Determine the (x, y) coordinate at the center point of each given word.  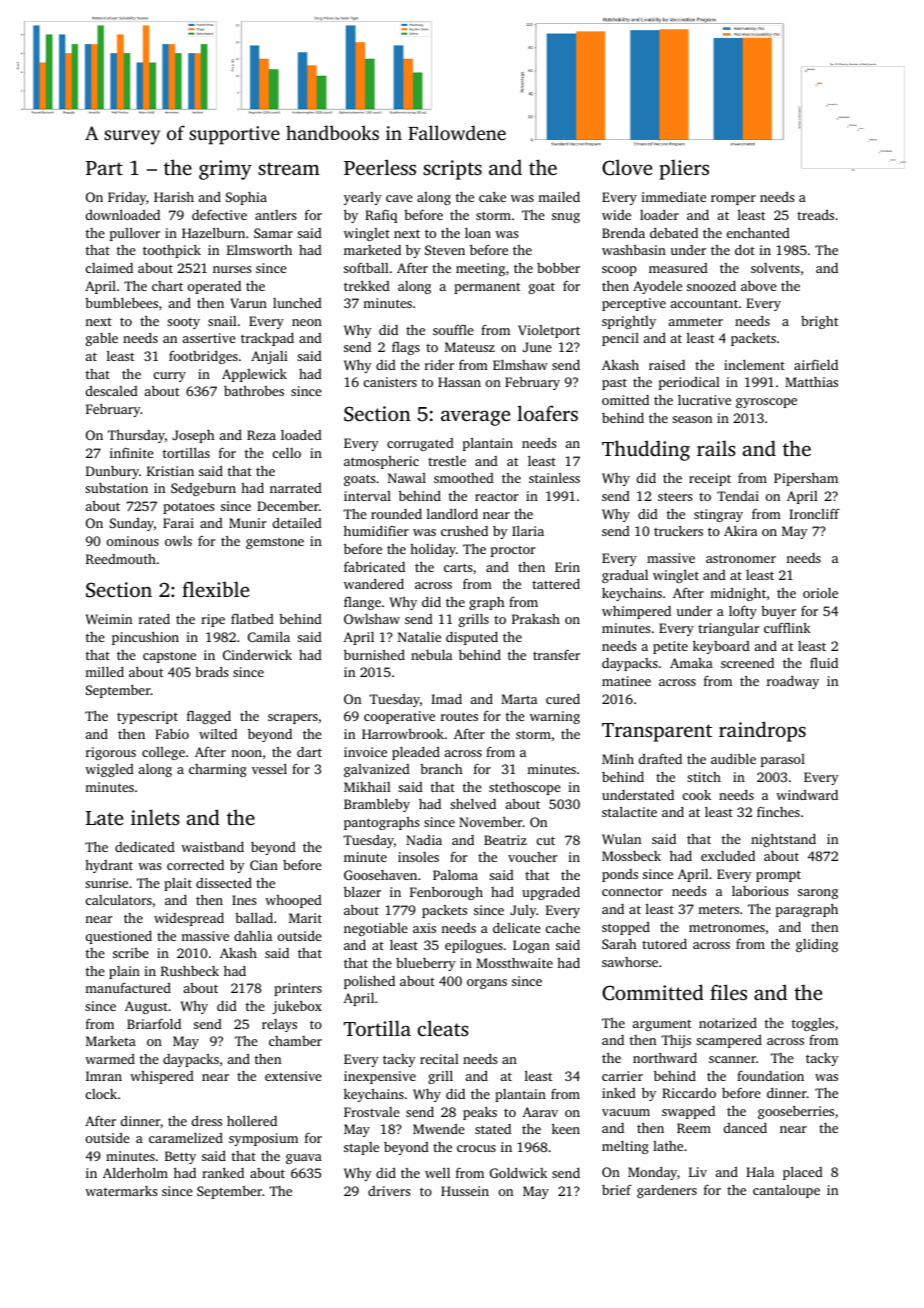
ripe (213, 620)
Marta (519, 699)
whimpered (636, 612)
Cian (264, 865)
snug (566, 218)
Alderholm (135, 1172)
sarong (818, 894)
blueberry (426, 964)
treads (815, 215)
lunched (297, 303)
